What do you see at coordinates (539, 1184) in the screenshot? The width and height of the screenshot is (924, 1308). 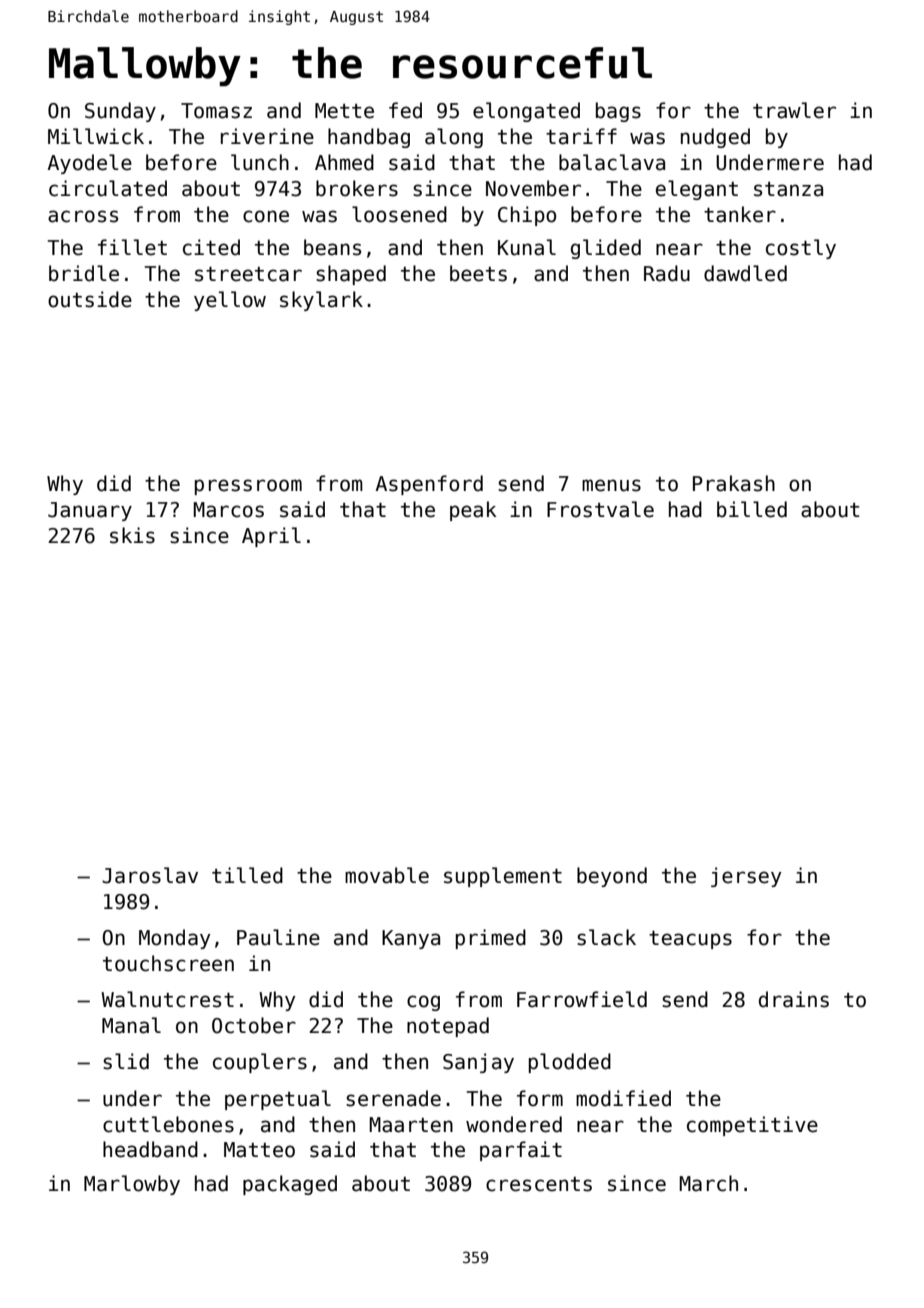 I see `crescents` at bounding box center [539, 1184].
